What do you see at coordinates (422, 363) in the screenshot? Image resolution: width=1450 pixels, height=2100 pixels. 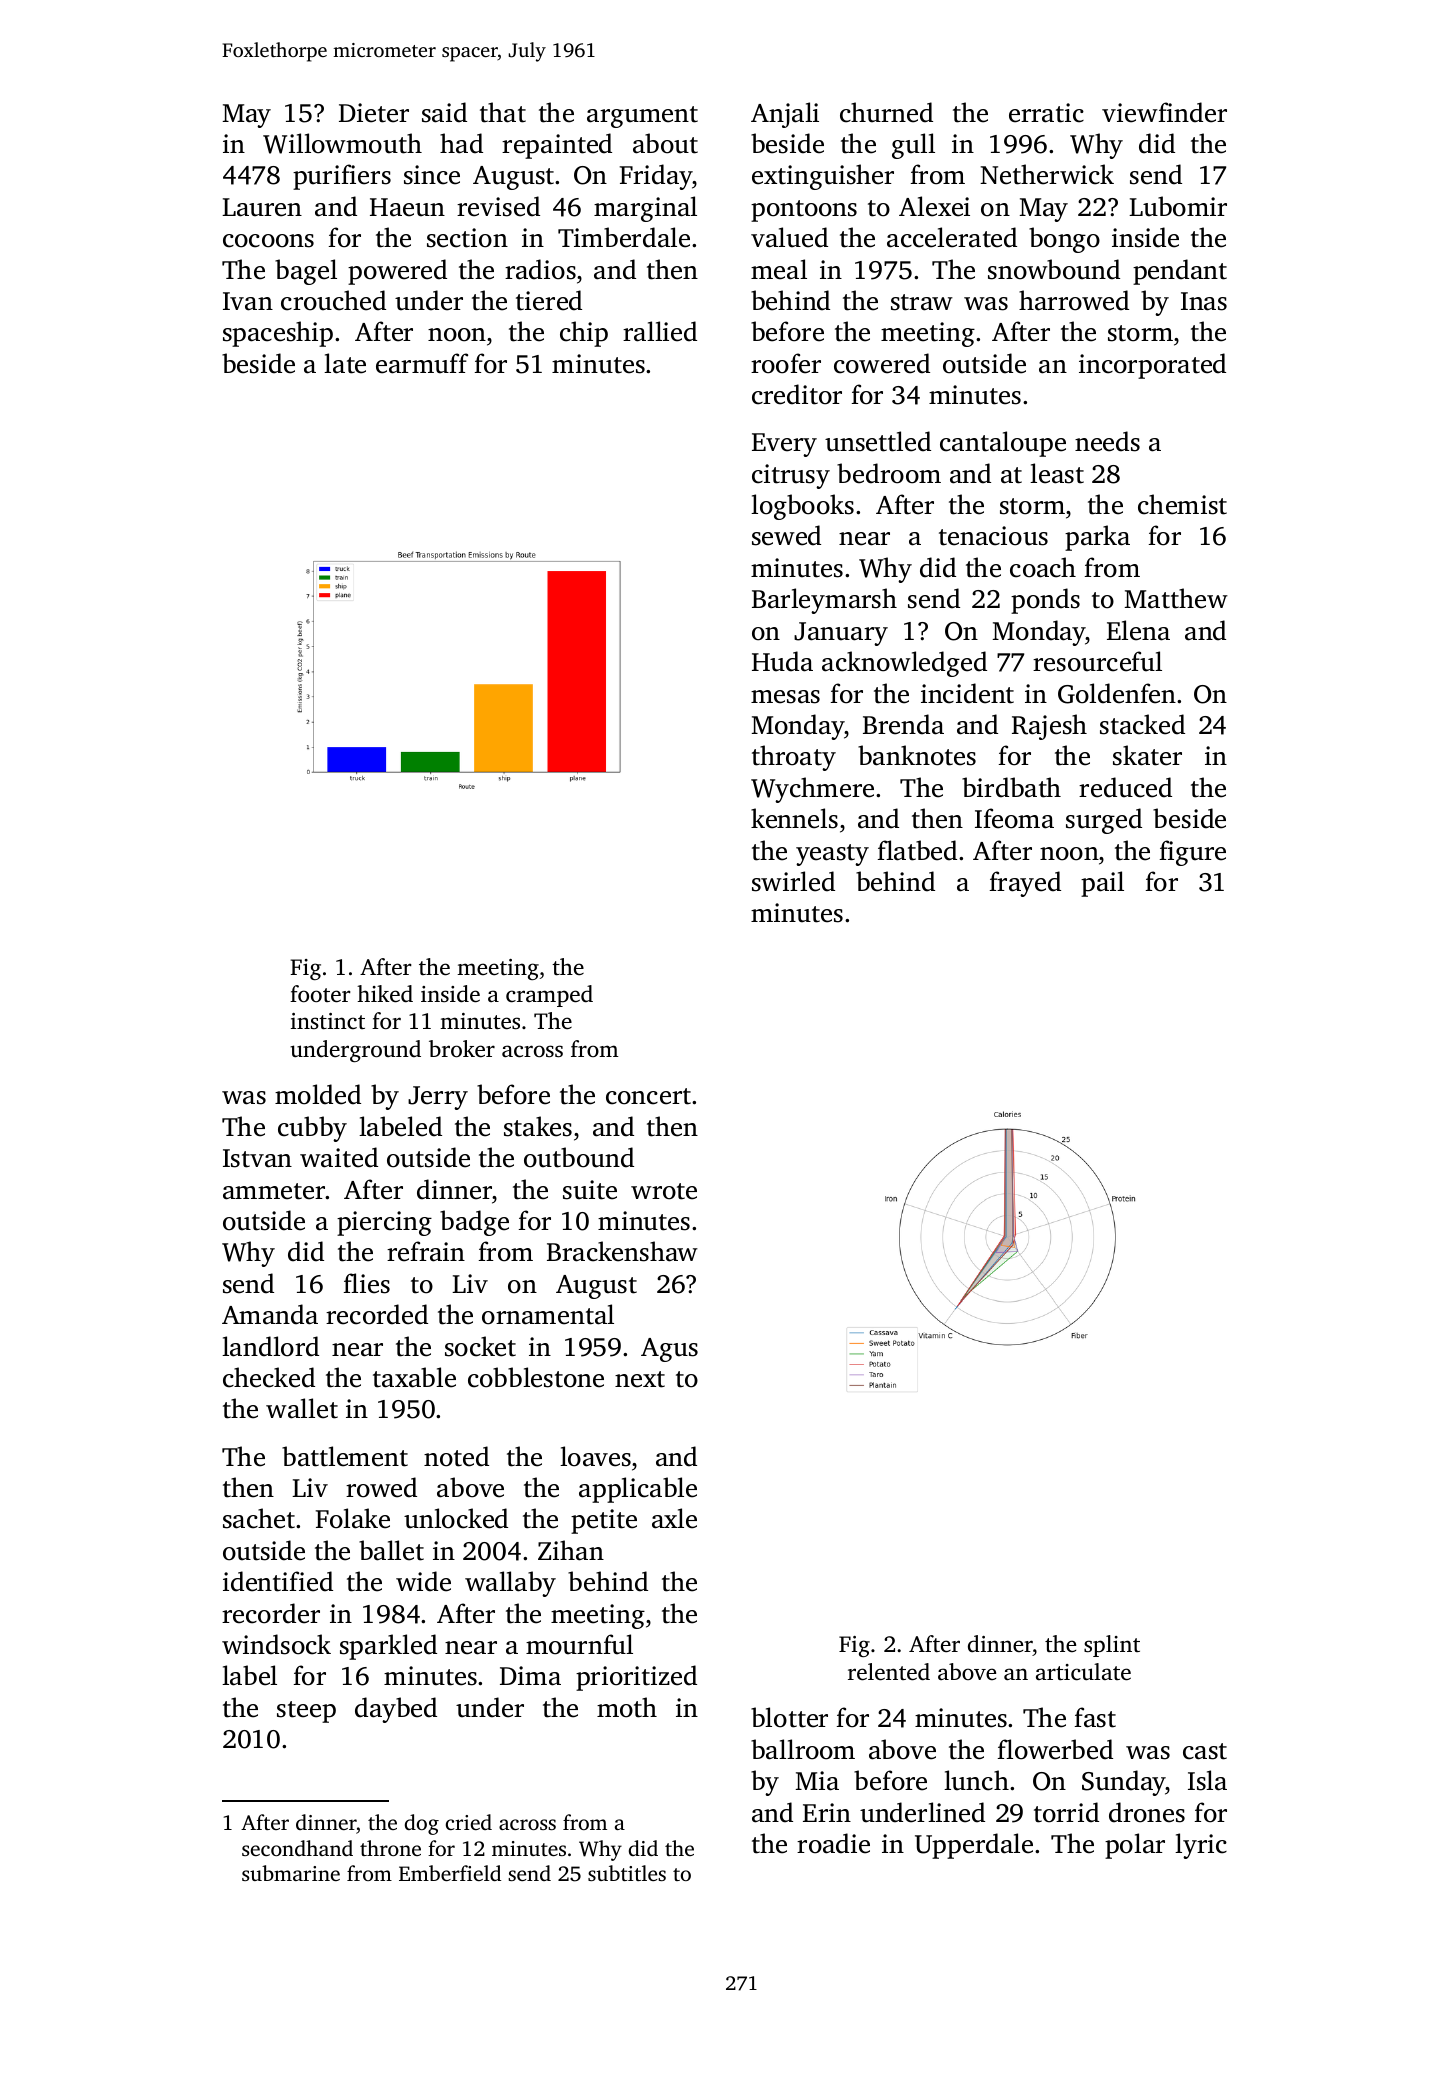 I see `earmuff` at bounding box center [422, 363].
